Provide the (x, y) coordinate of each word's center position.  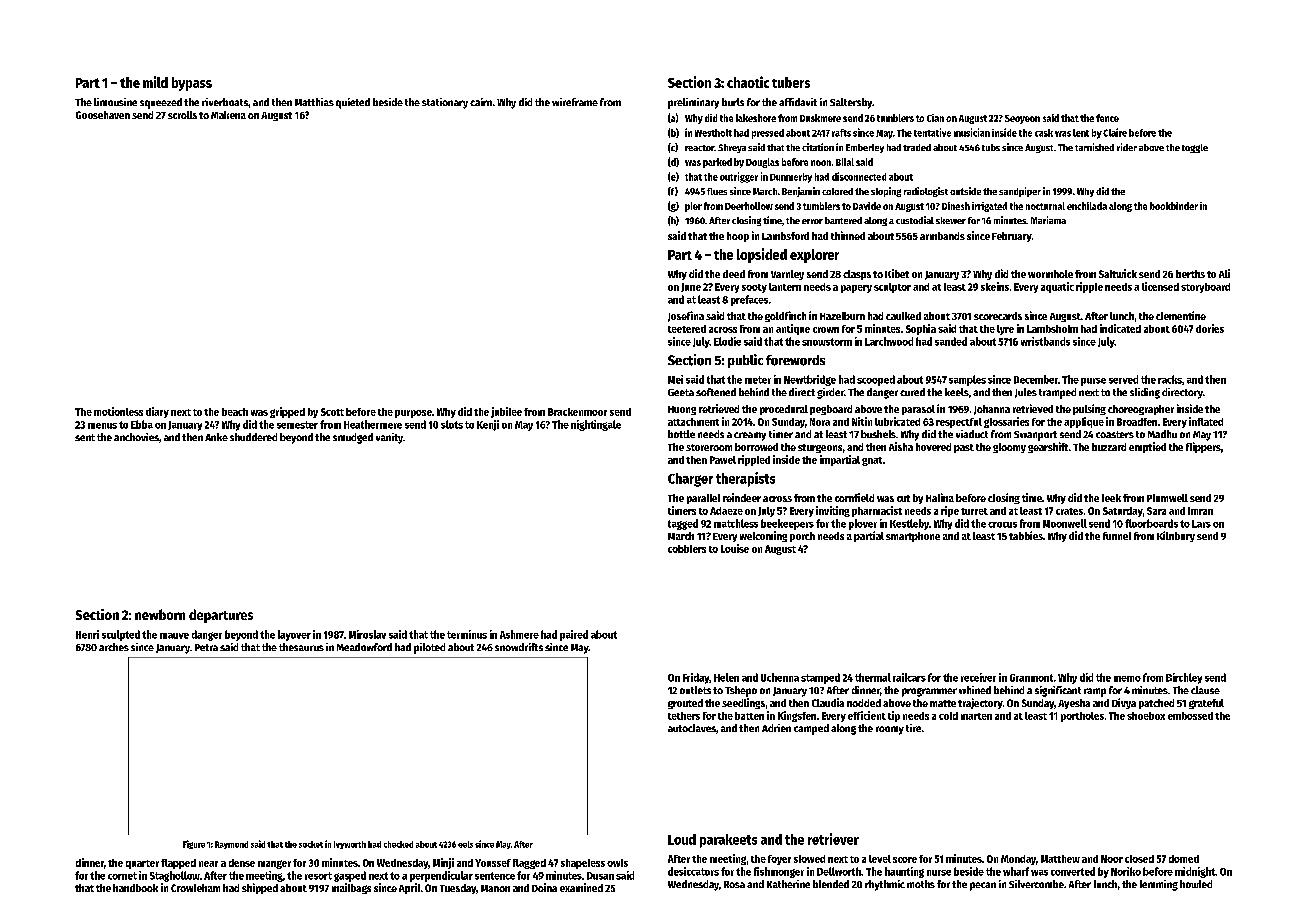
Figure (194, 844)
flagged (529, 864)
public (745, 361)
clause (1205, 690)
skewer (951, 220)
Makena (228, 115)
